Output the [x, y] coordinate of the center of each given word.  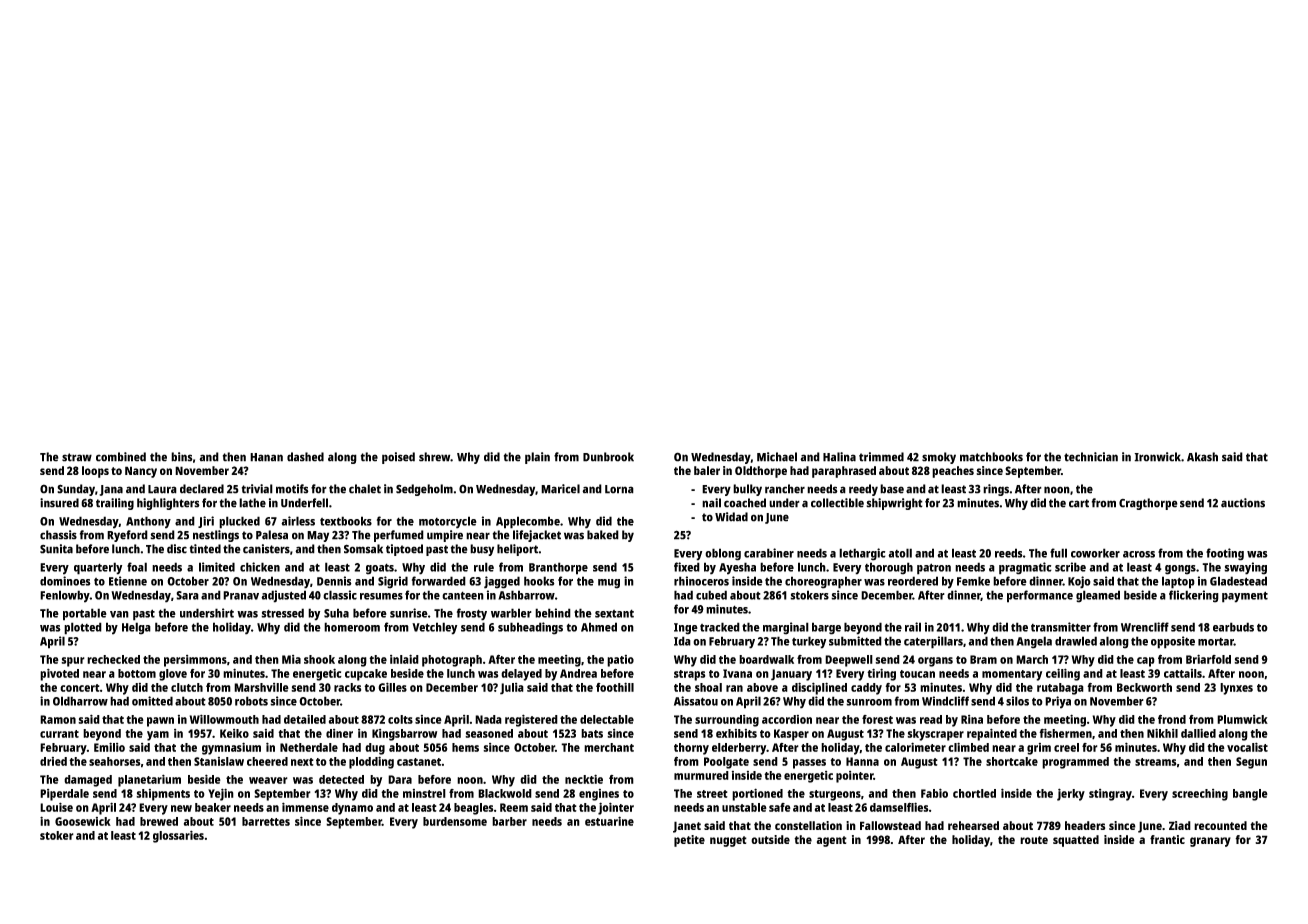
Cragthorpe [1148, 504]
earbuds [1233, 627]
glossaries [178, 836]
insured [59, 503]
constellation [808, 825]
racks [347, 687]
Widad [731, 517]
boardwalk [766, 659]
